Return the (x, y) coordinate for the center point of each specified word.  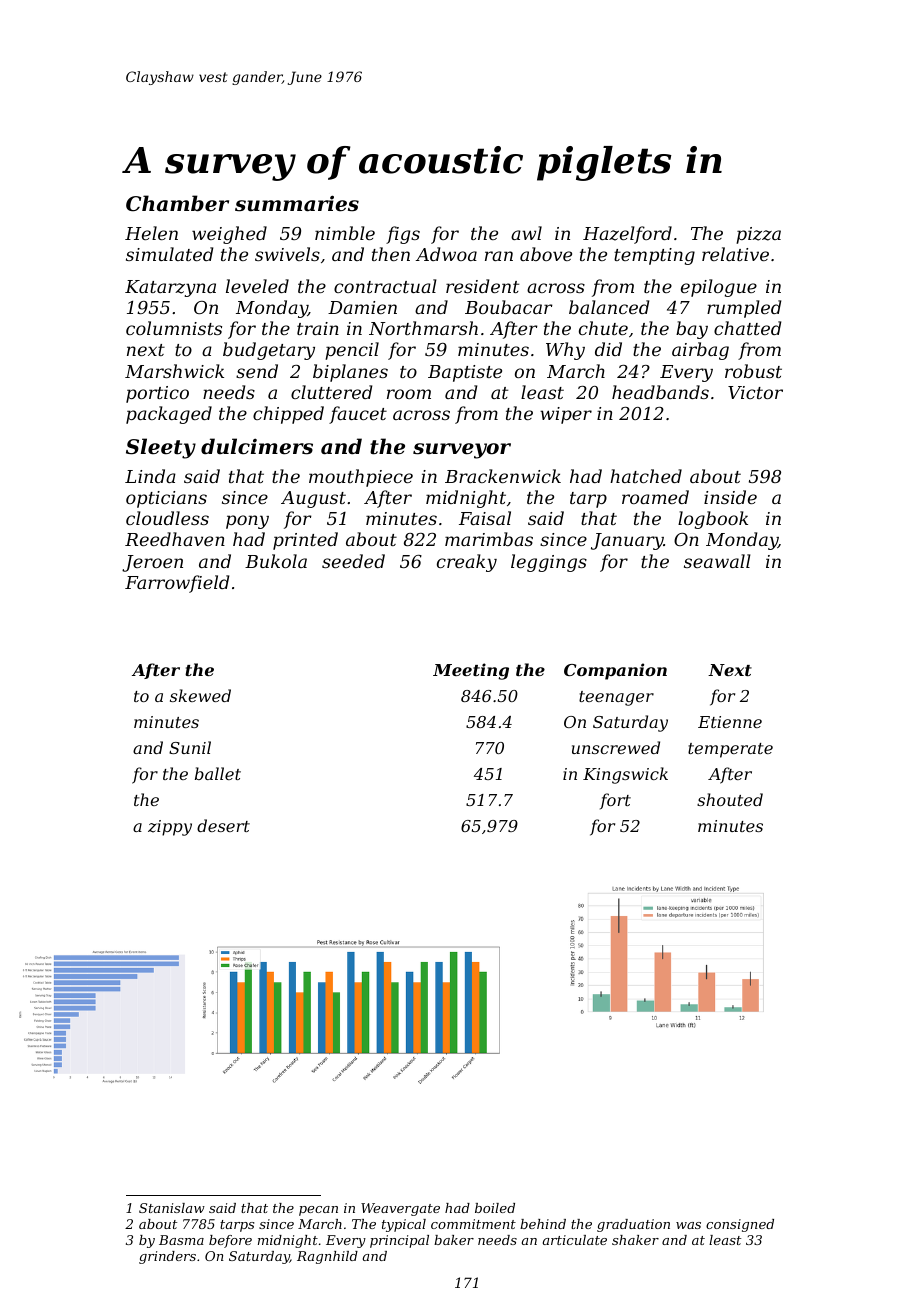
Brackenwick (503, 476)
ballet (218, 773)
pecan (318, 1211)
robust (753, 371)
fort (615, 801)
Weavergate (400, 1209)
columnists (174, 328)
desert (223, 825)
